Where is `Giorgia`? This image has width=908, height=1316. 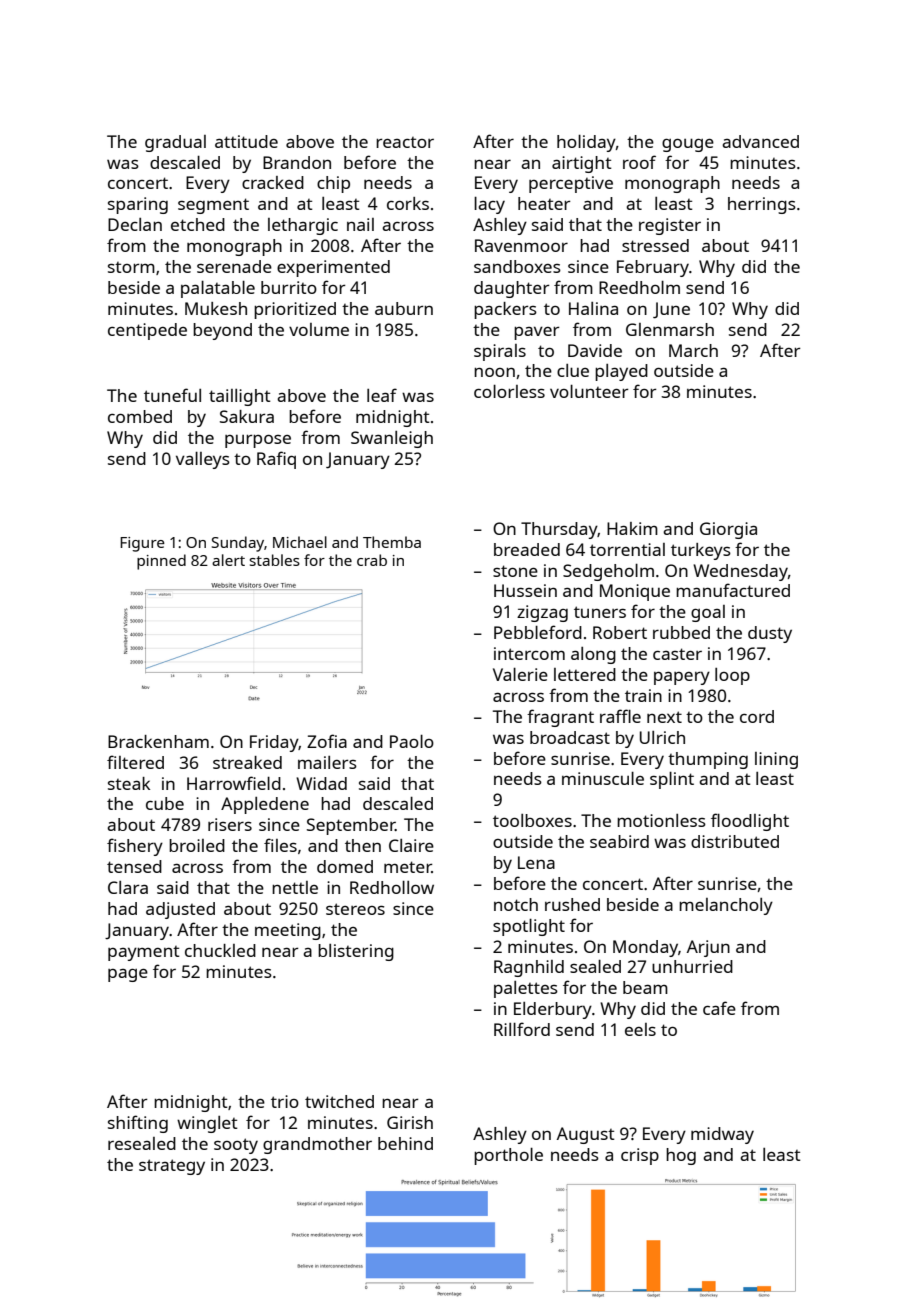 Giorgia is located at coordinates (728, 530).
